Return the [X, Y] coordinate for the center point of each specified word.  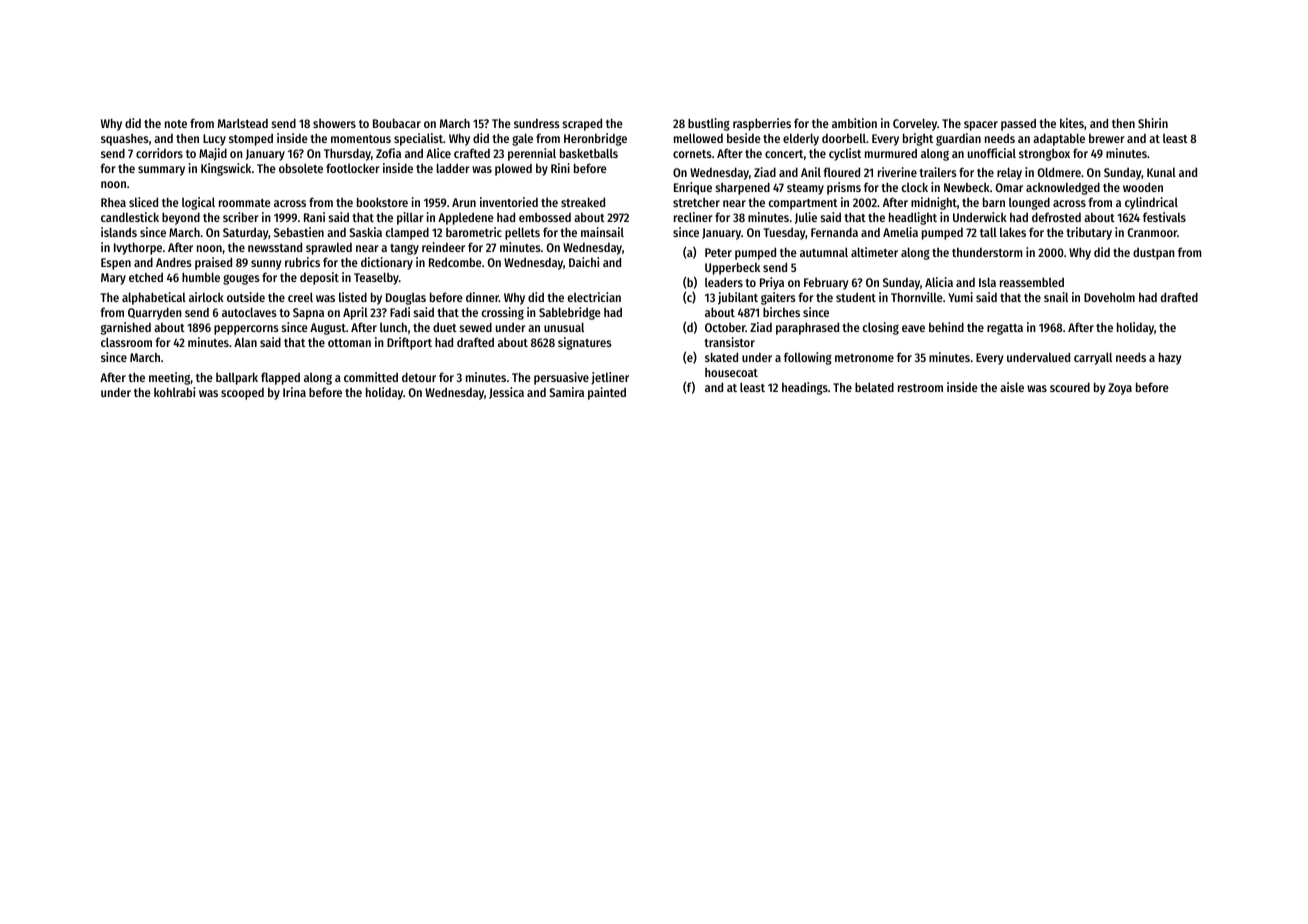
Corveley [915, 124]
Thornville [917, 297]
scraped [582, 124]
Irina [294, 392]
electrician [594, 297]
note [176, 124]
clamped [407, 233]
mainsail [602, 232]
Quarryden [155, 313]
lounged [1029, 203]
